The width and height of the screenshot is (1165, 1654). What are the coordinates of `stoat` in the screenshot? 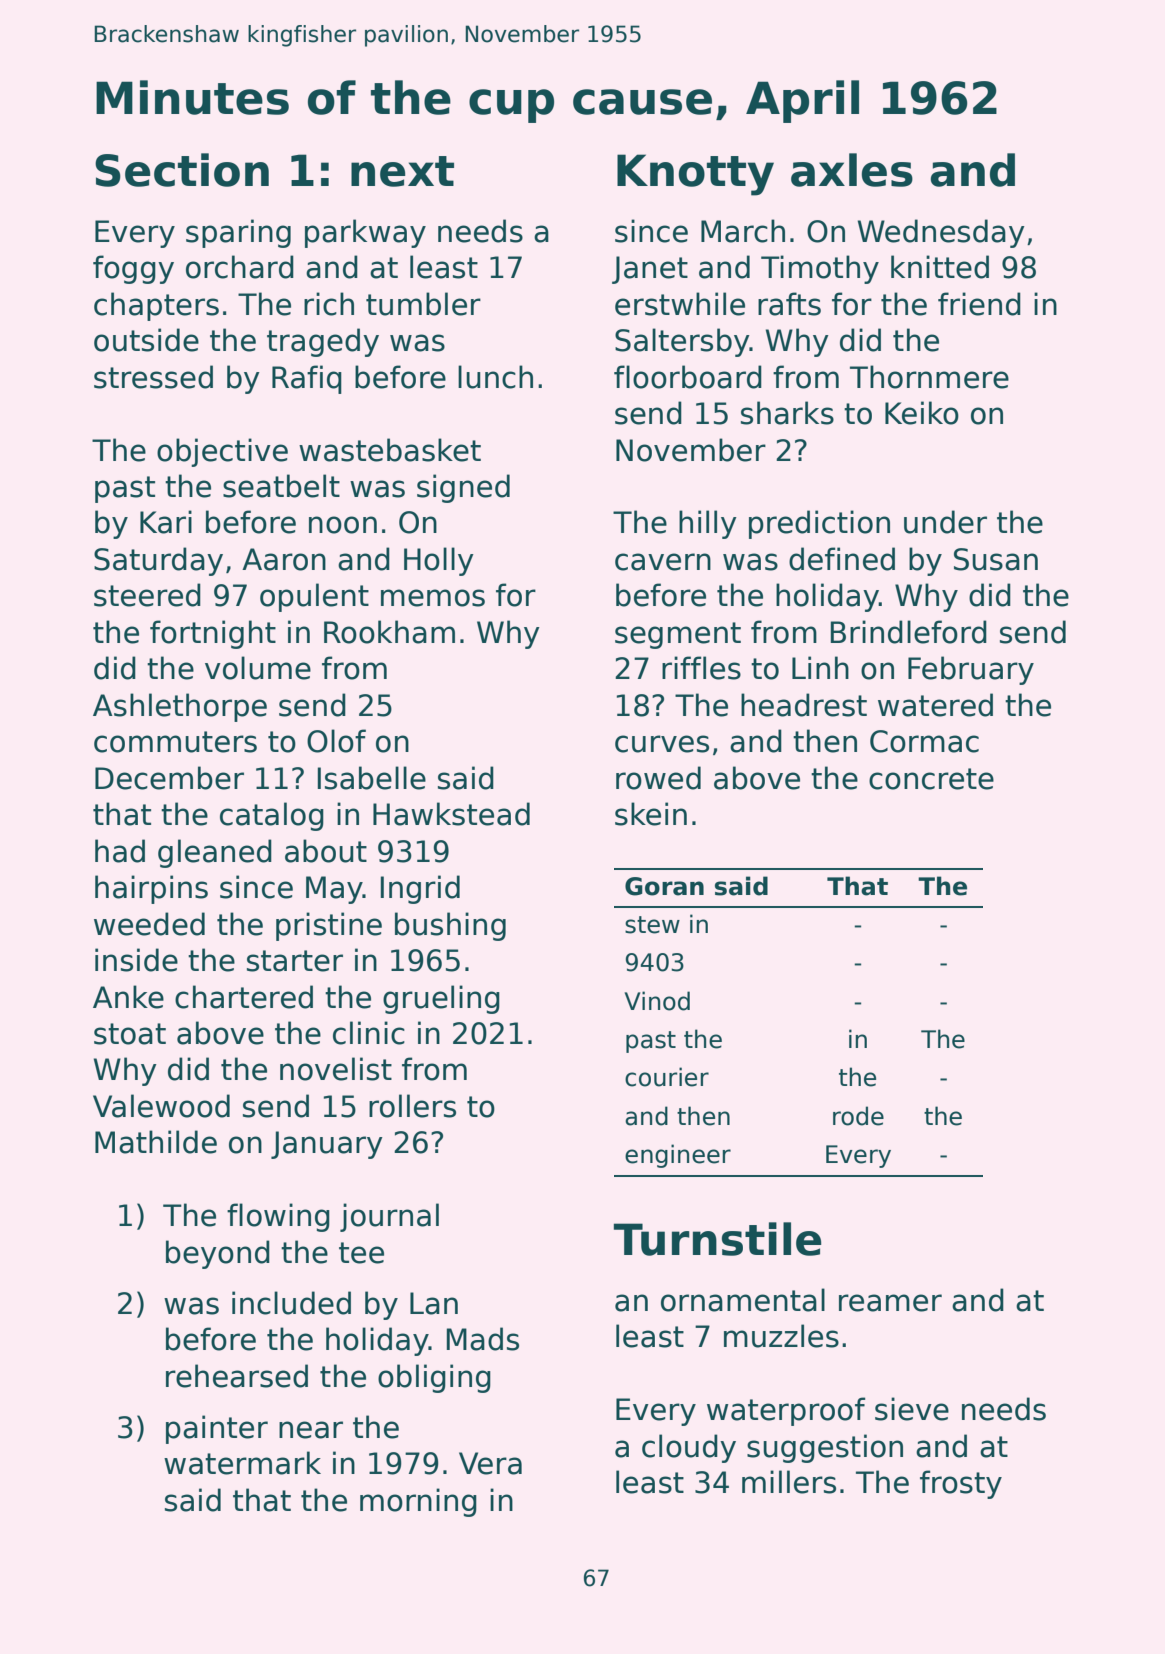 It's located at (130, 1034).
